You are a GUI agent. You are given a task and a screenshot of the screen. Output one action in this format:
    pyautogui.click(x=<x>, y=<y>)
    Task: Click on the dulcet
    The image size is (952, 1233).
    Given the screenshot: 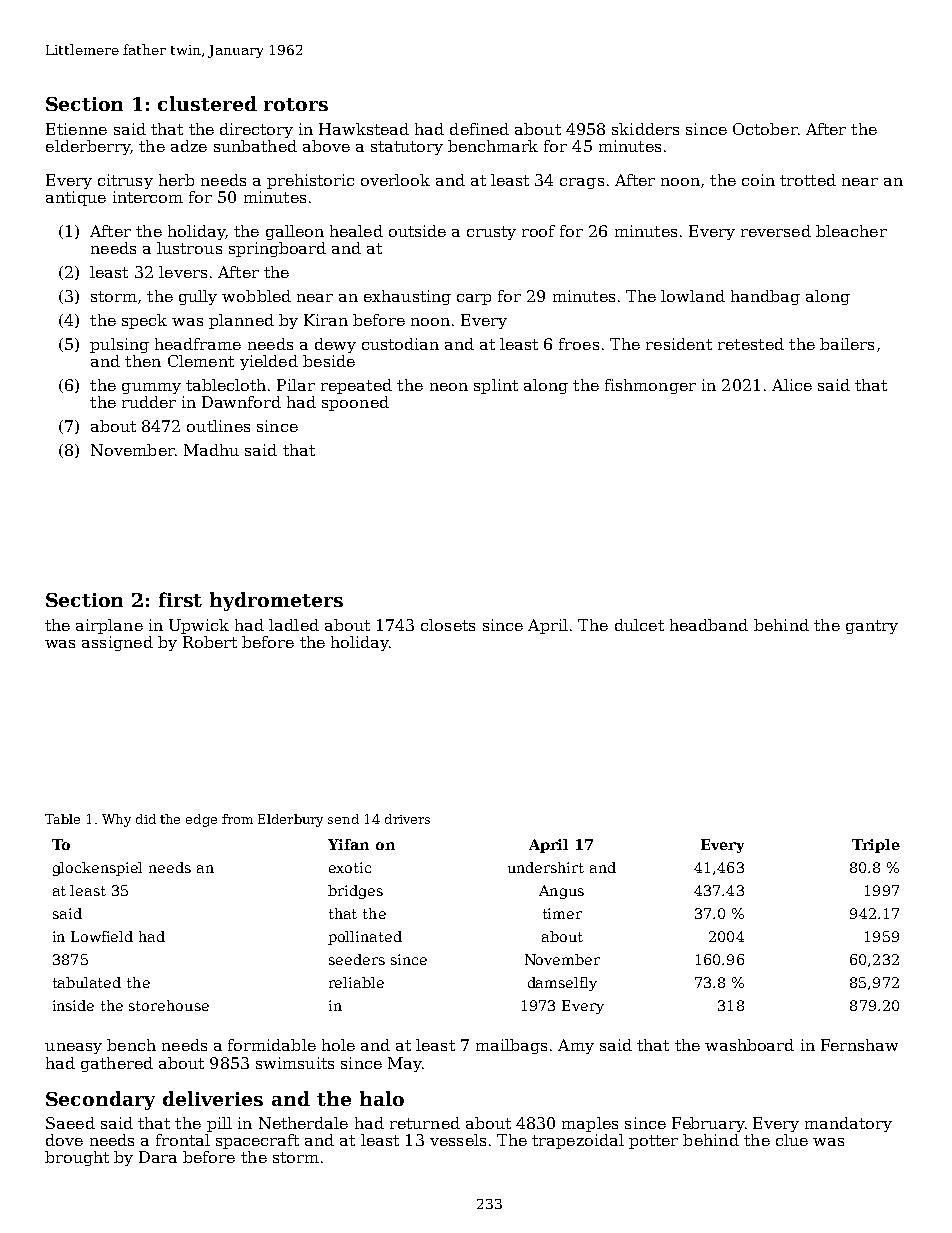 What is the action you would take?
    pyautogui.click(x=639, y=625)
